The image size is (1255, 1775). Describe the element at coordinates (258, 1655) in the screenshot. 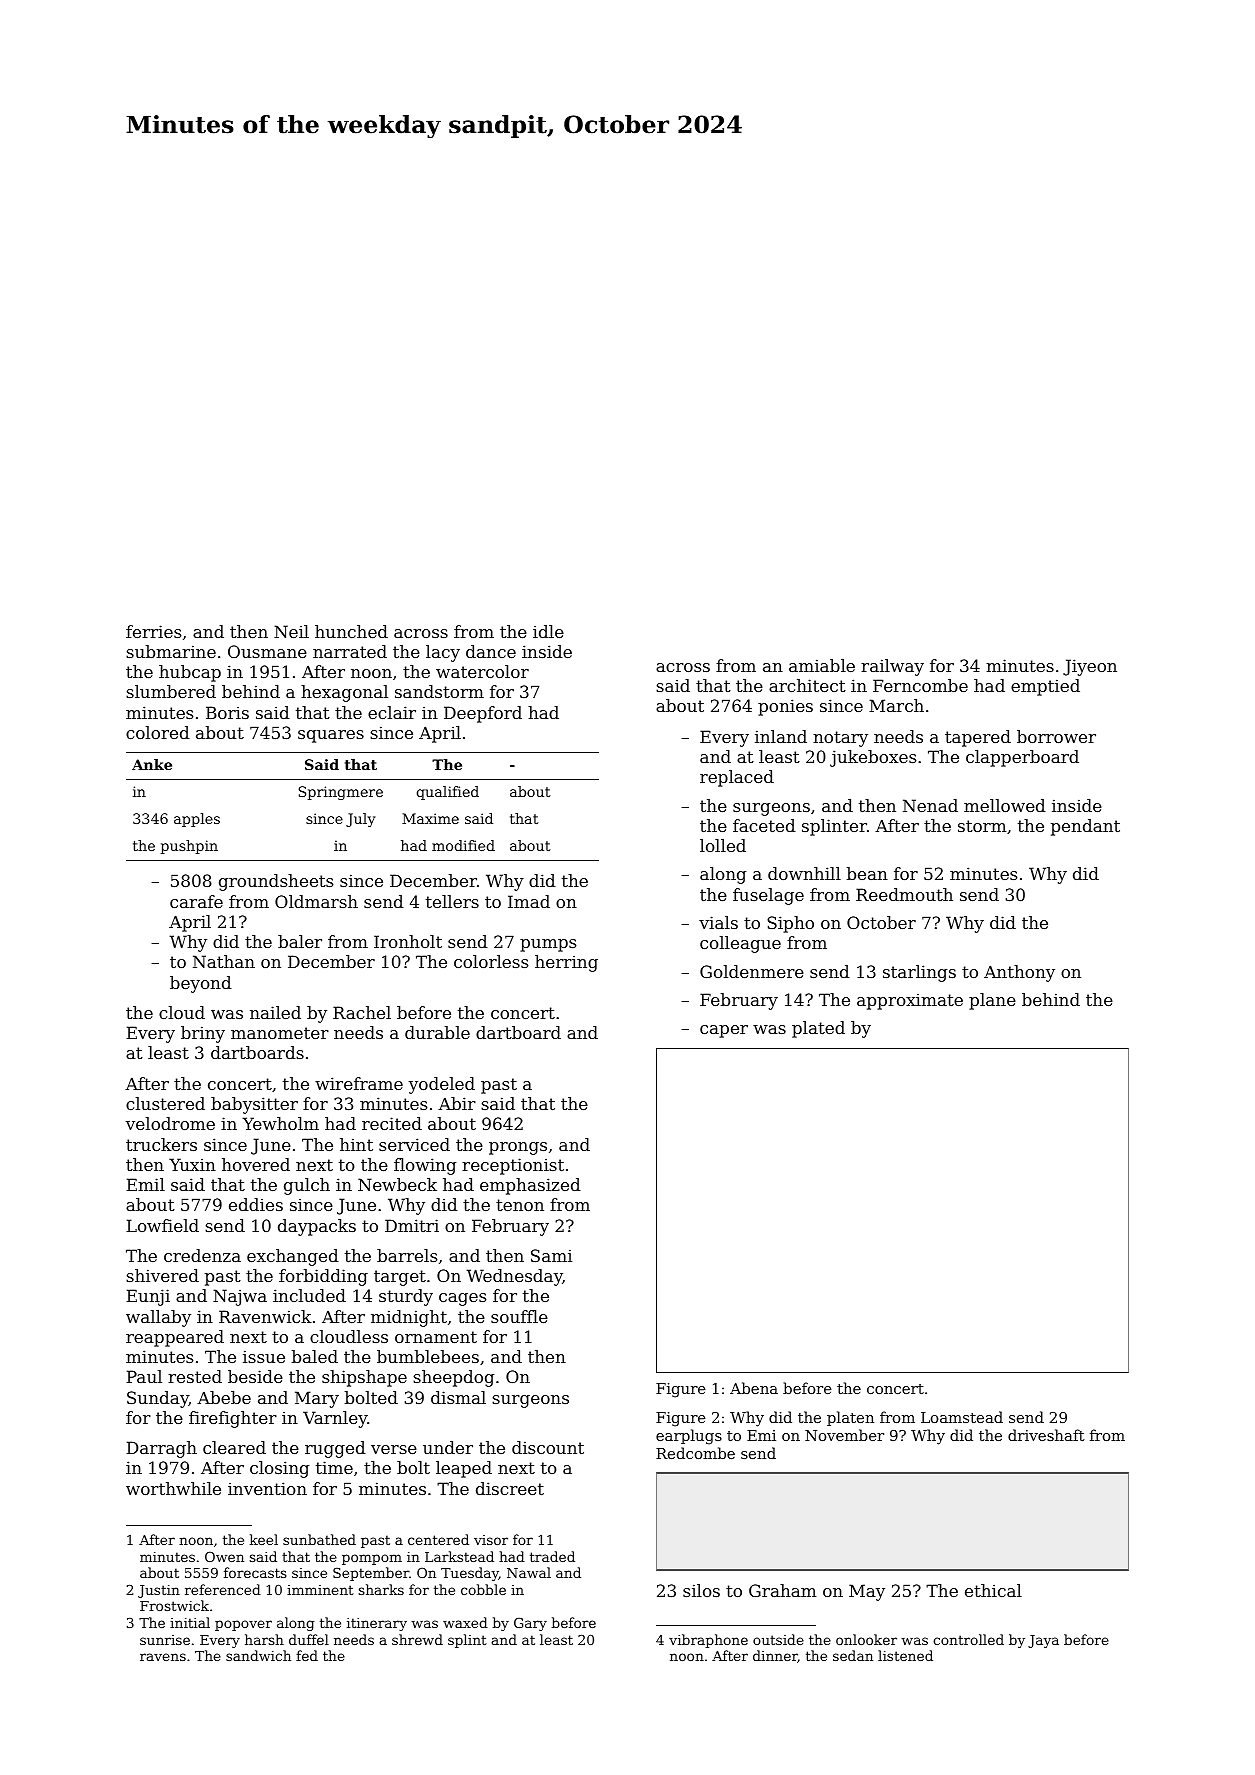

I see `sandwich` at that location.
